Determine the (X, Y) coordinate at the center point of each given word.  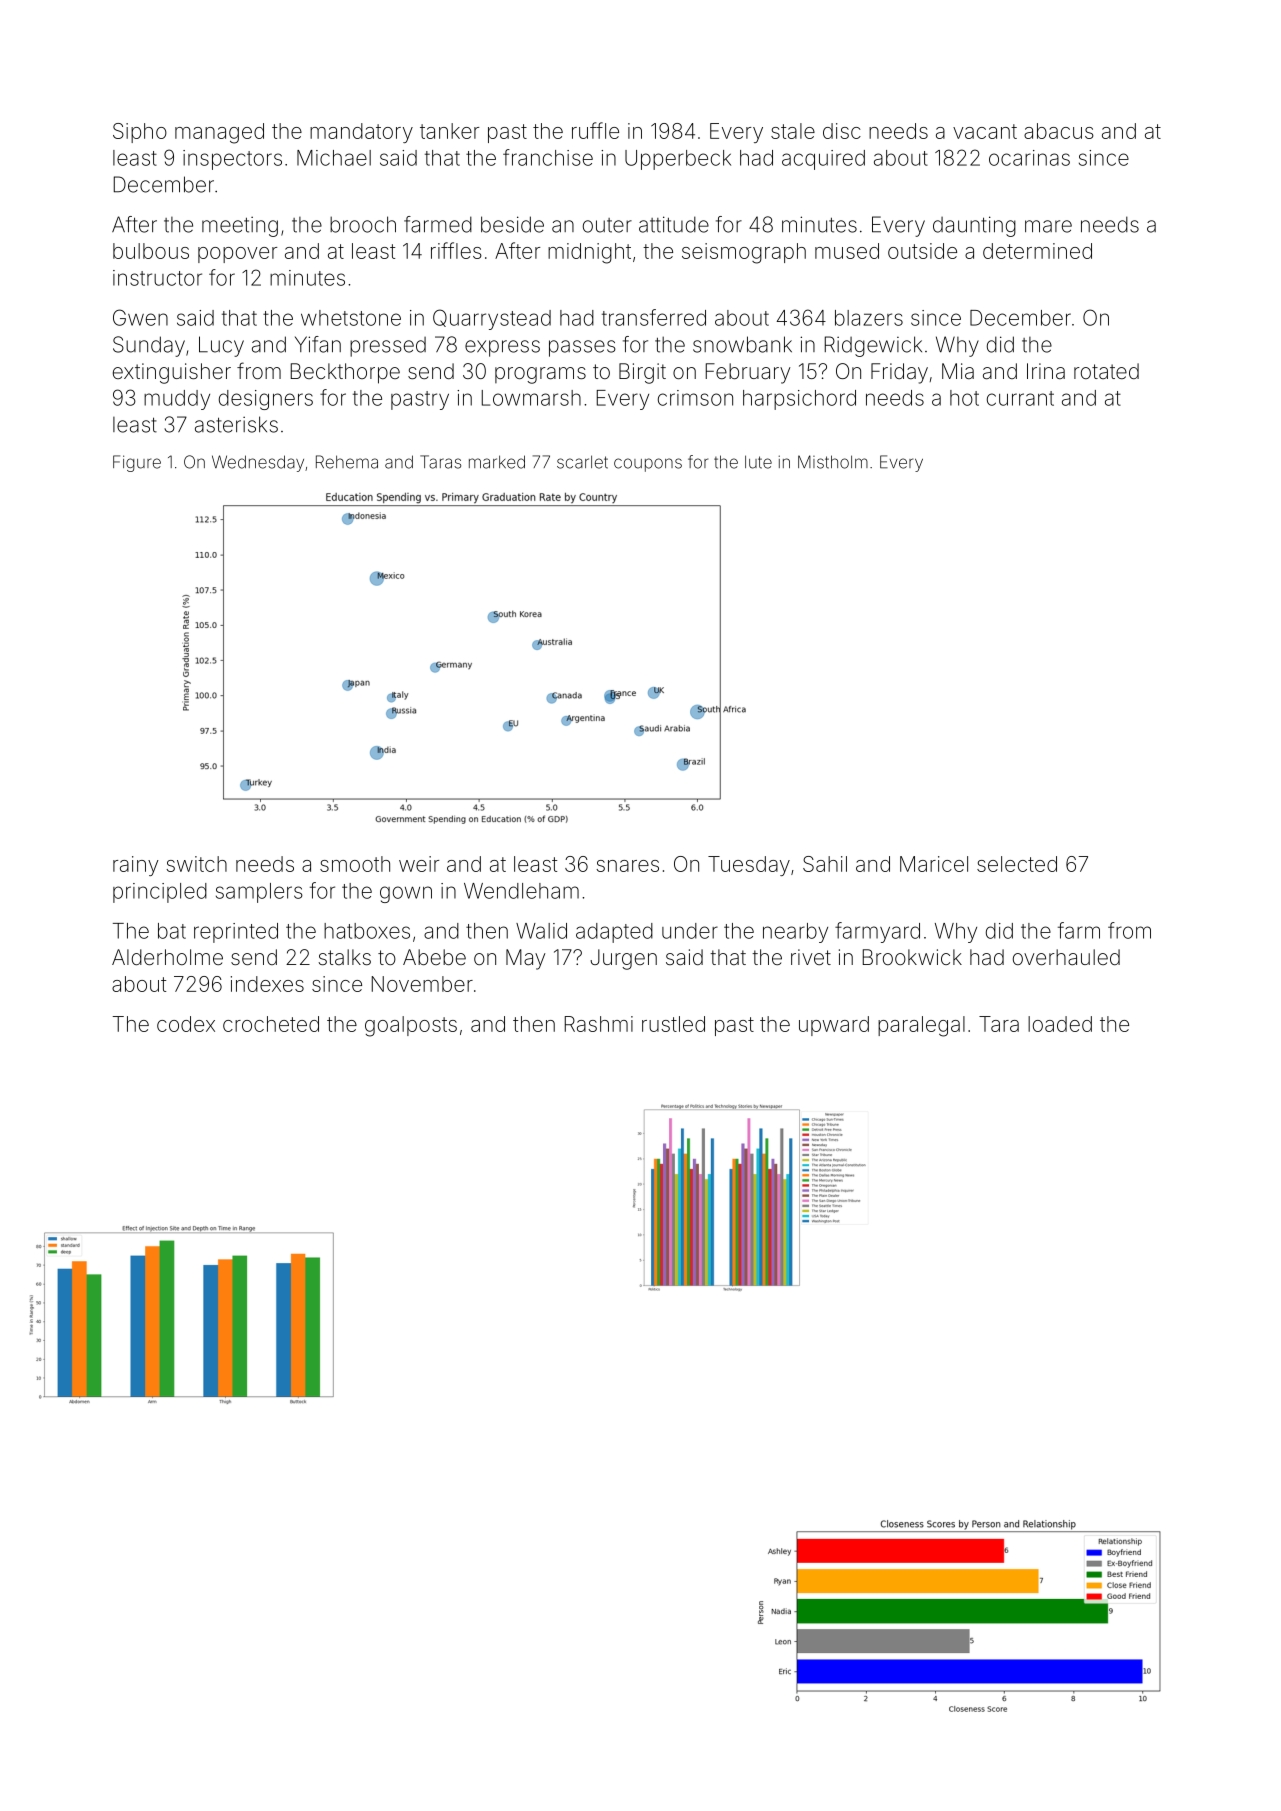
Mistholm (833, 462)
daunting (974, 226)
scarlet (582, 462)
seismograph (744, 253)
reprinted (236, 933)
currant (1020, 398)
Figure (137, 463)
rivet (811, 957)
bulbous (151, 251)
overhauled (1066, 957)
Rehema (347, 462)
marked (497, 462)
